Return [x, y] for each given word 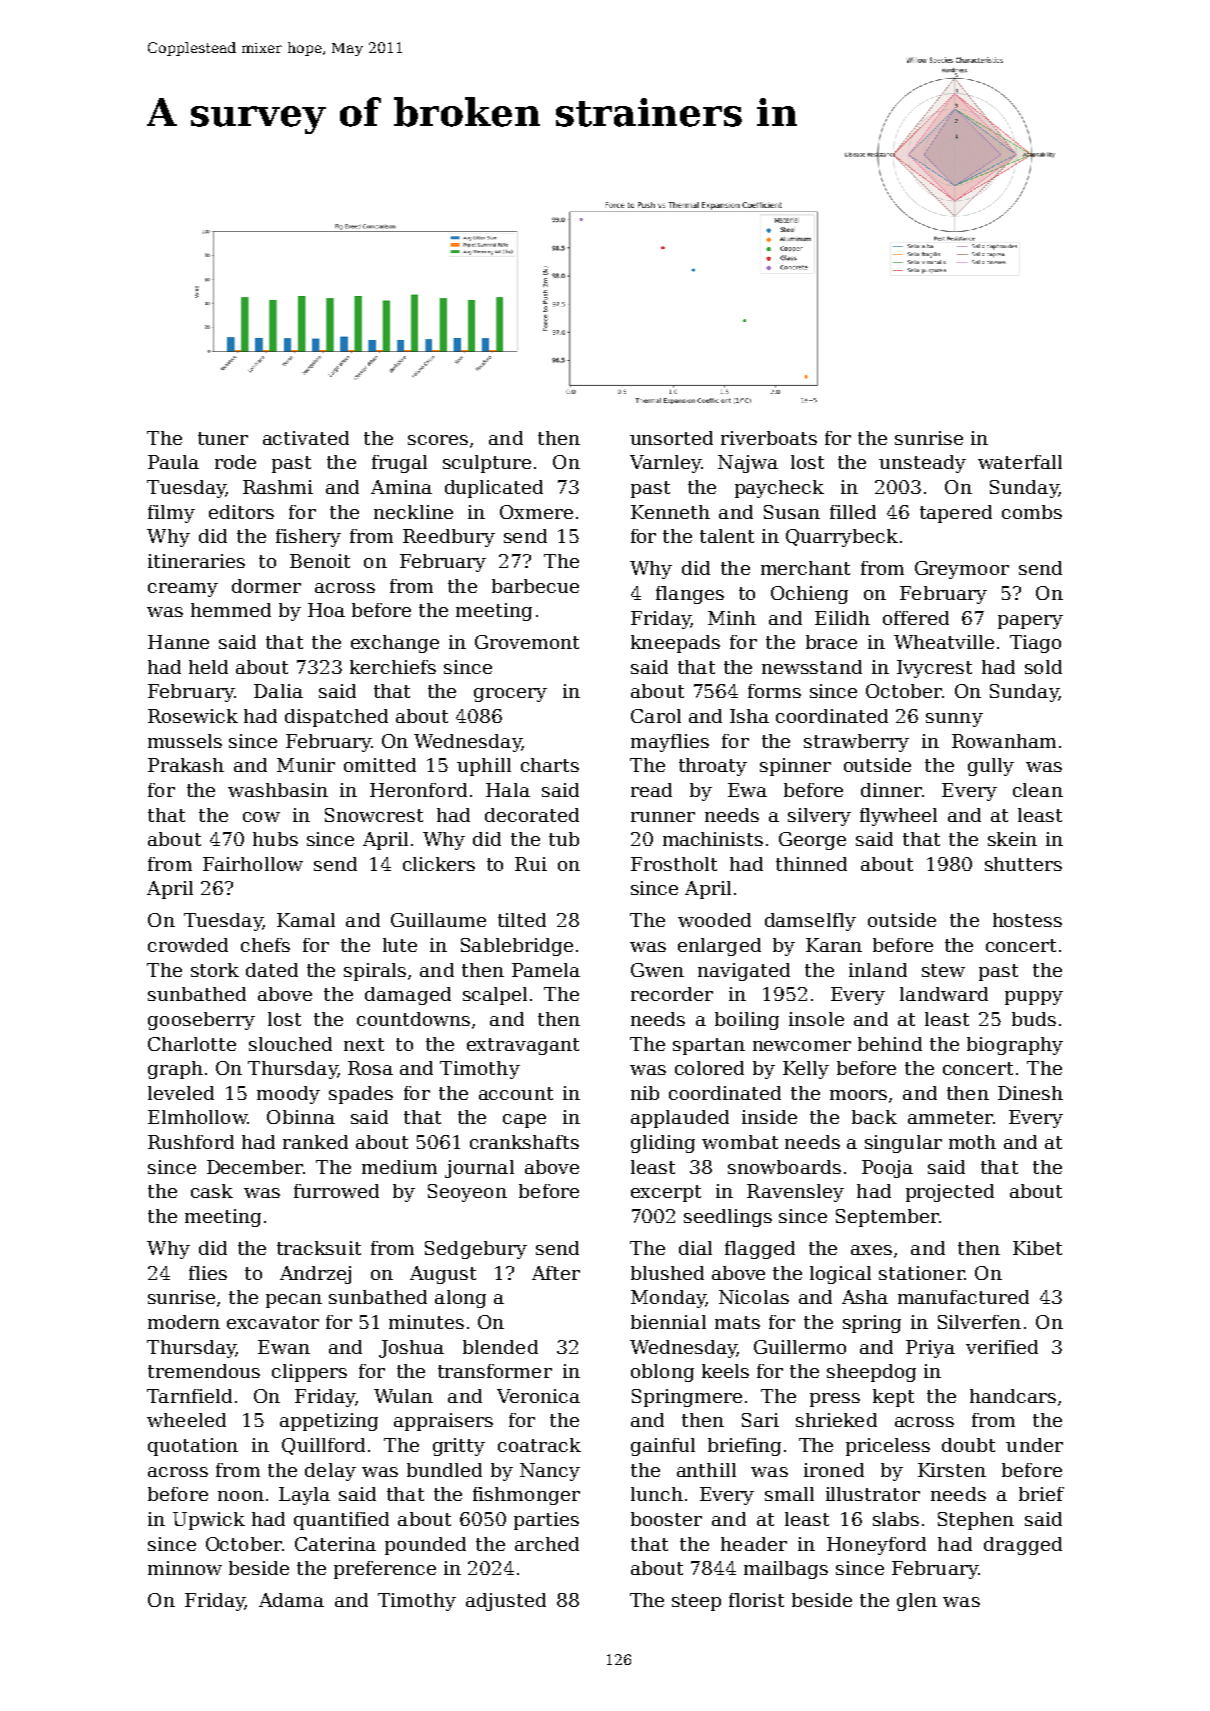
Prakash [186, 765]
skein [1012, 839]
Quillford [323, 1446]
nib [645, 1093]
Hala [508, 790]
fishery [308, 538]
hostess [1027, 920]
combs [1032, 512]
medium [399, 1167]
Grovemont [527, 642]
